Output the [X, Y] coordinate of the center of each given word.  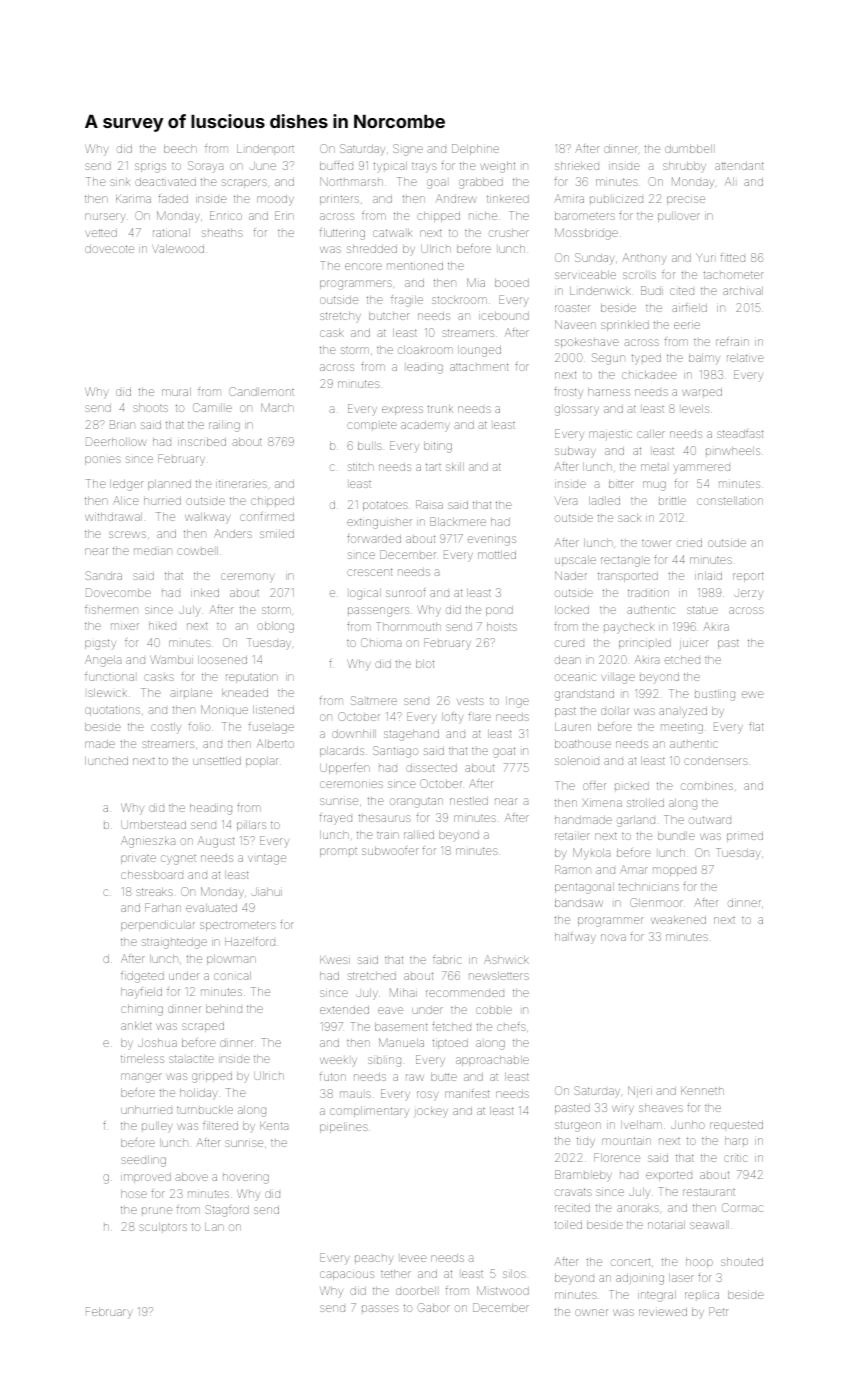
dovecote [109, 249]
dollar [615, 711]
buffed [336, 165]
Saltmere [374, 700]
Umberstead [153, 825]
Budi [652, 290]
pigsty [100, 644]
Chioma [381, 642]
